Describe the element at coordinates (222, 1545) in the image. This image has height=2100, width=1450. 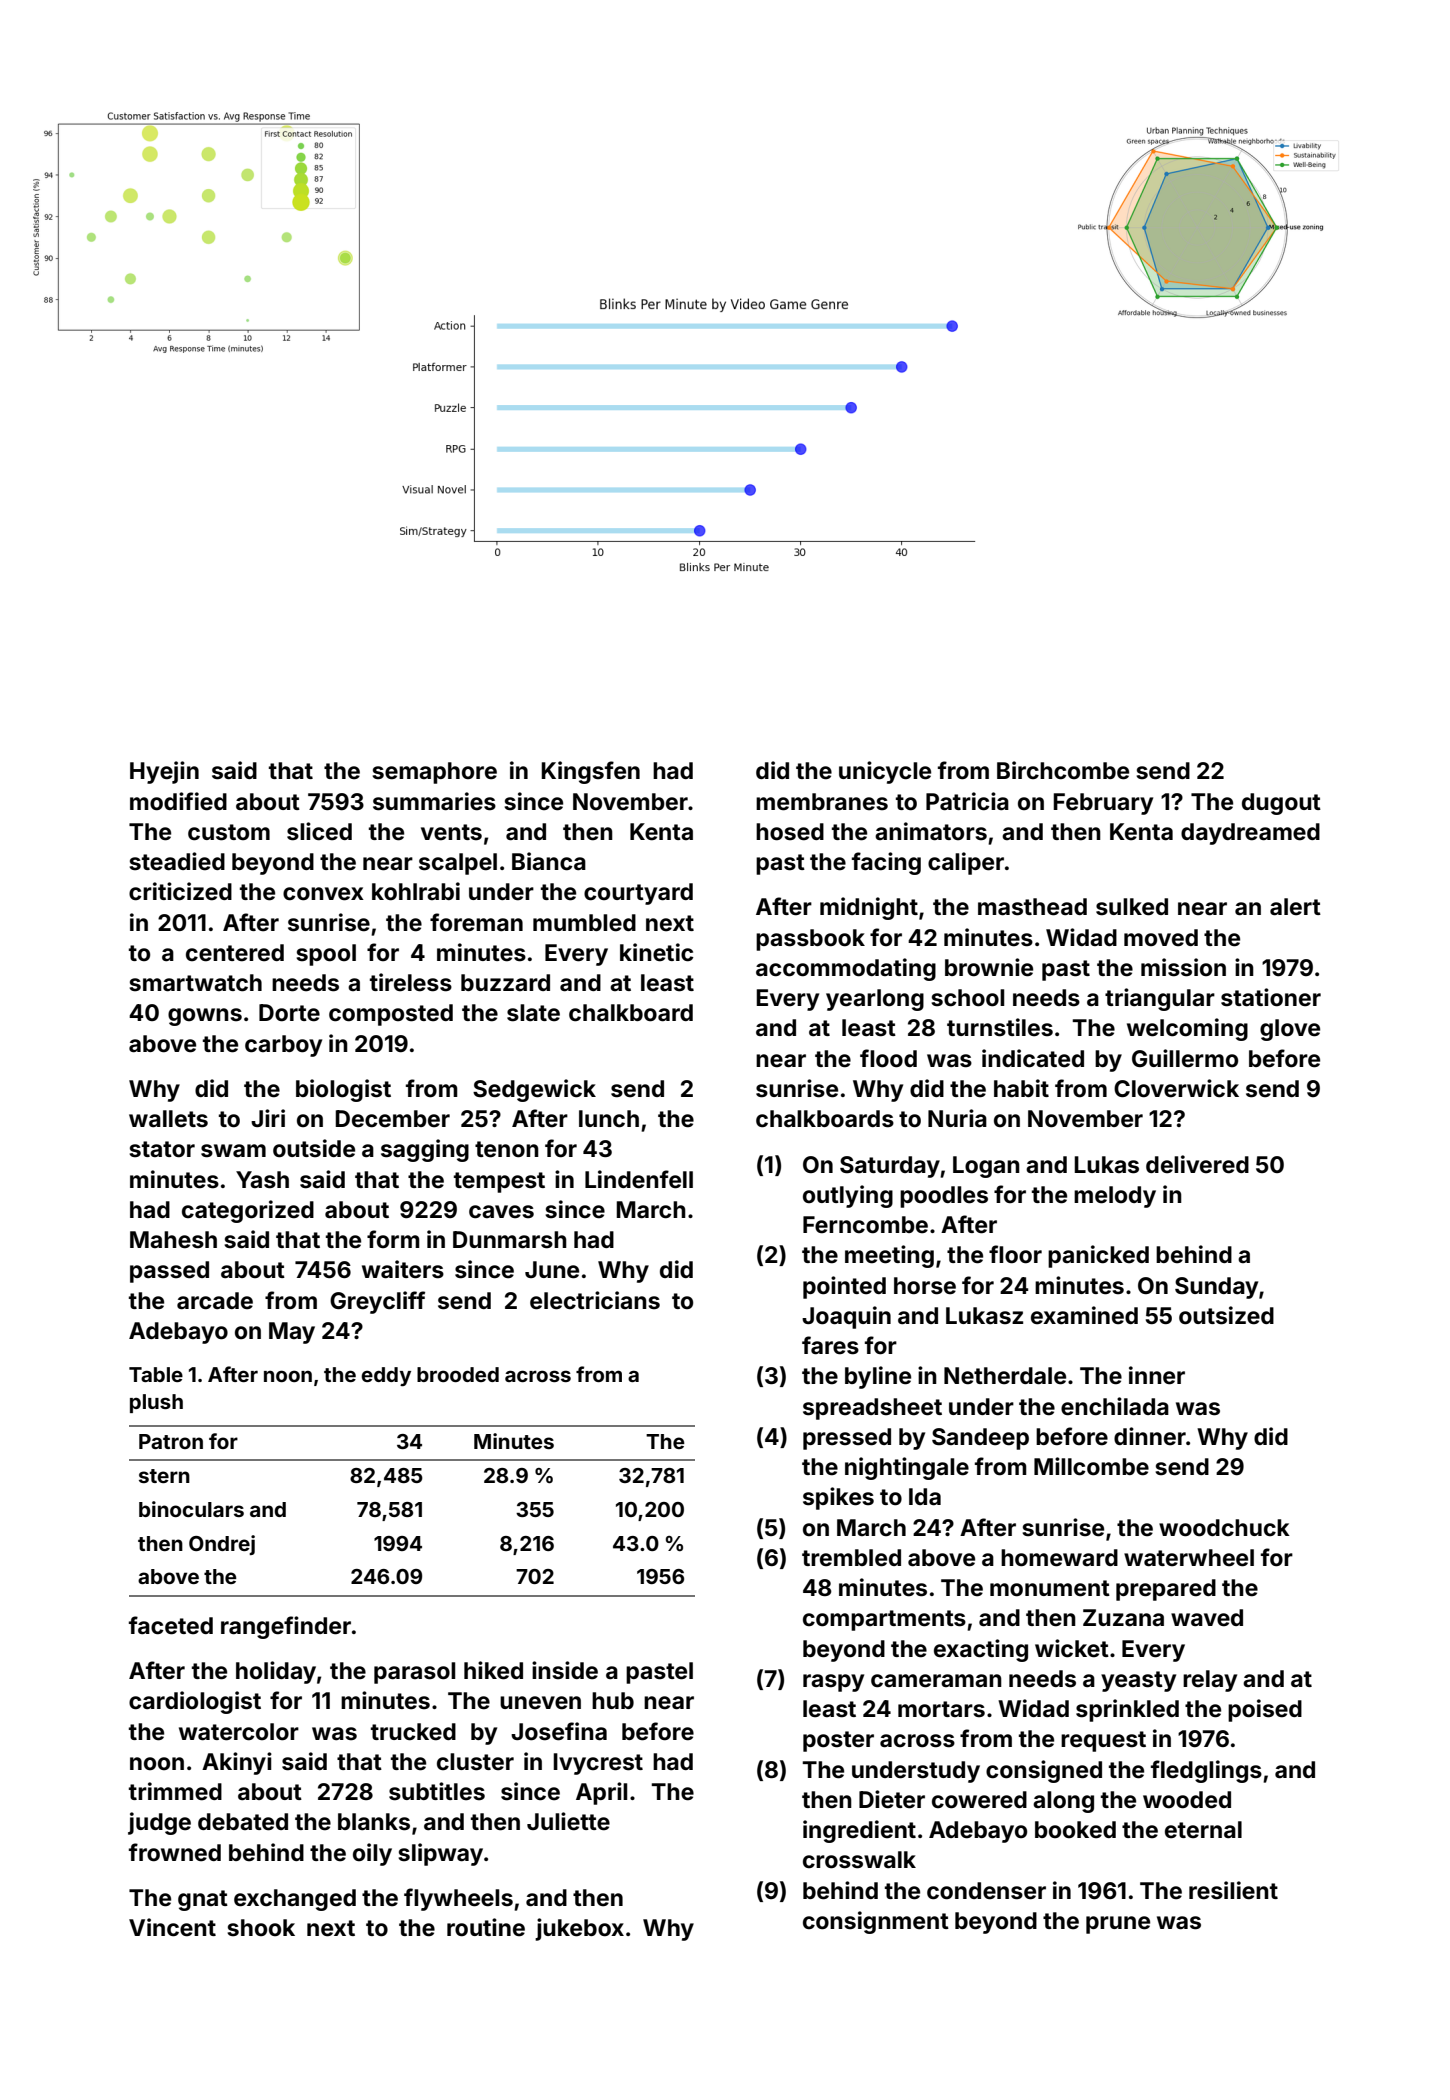
I see `Ondrej` at that location.
